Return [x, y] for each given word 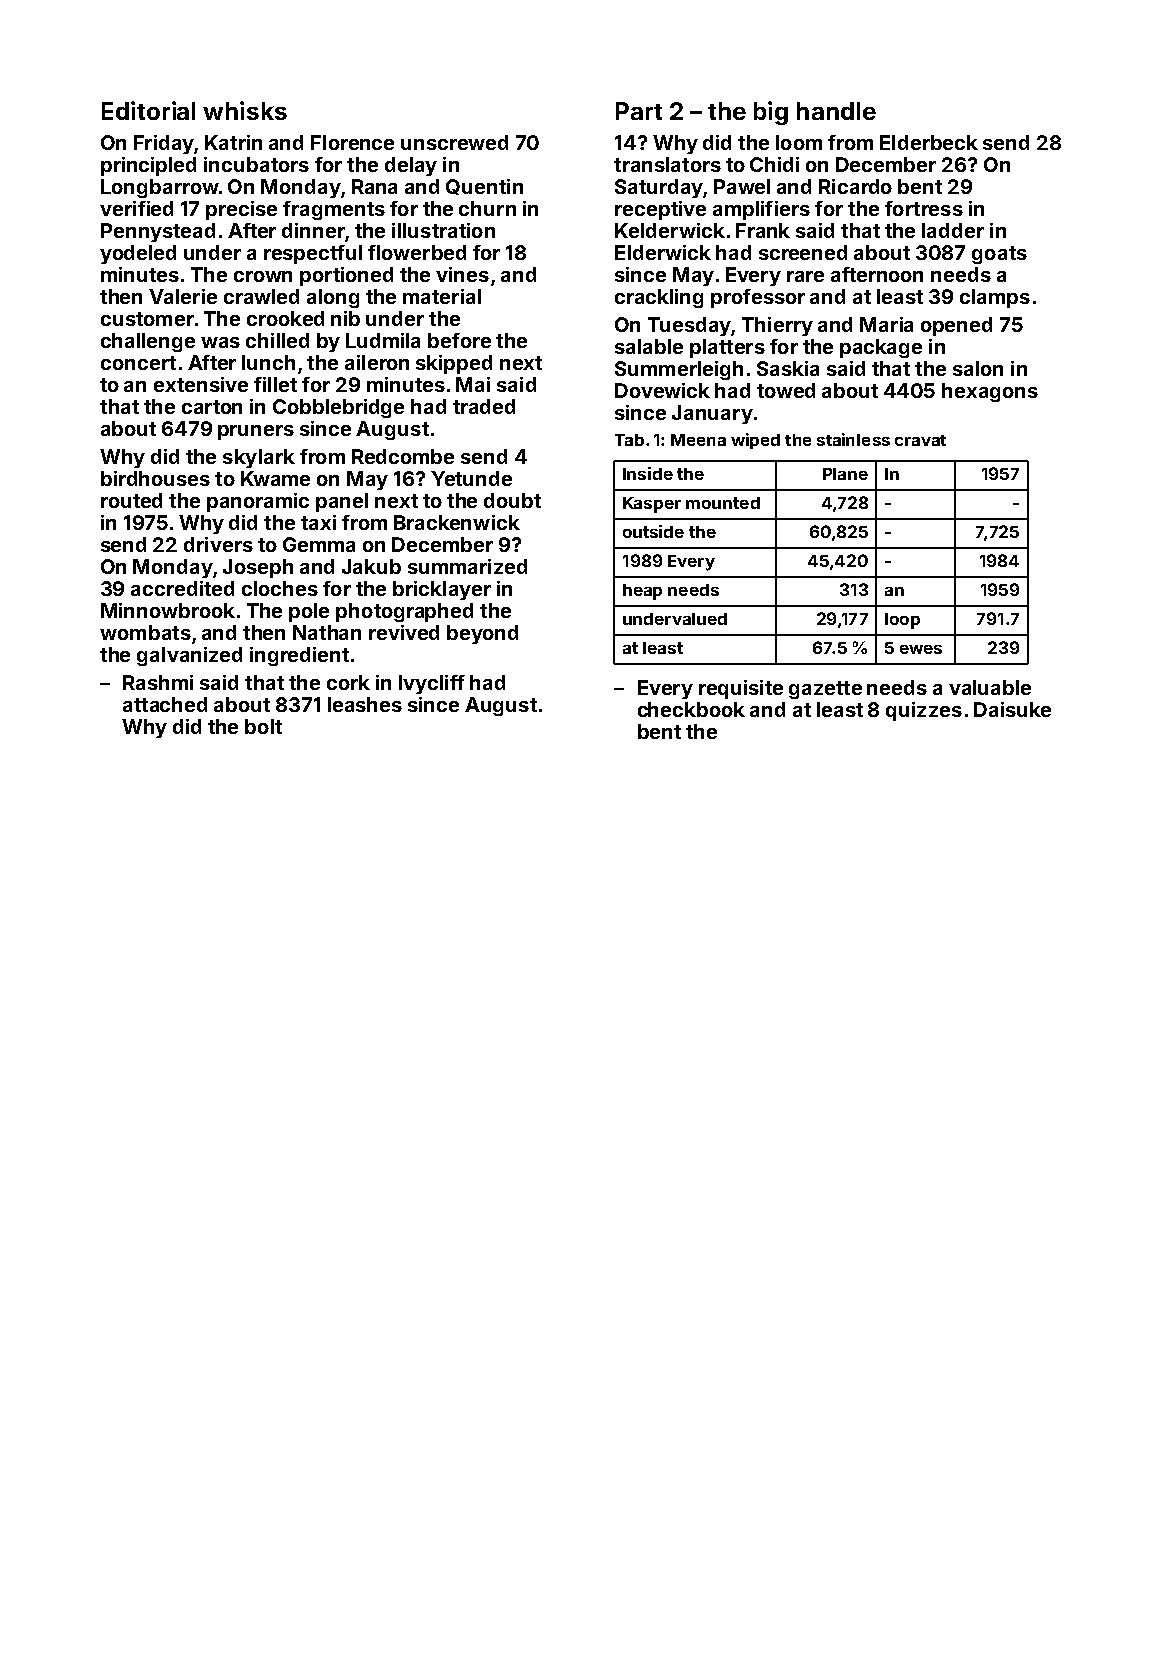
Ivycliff [432, 684]
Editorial [148, 110]
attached [165, 704]
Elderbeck [929, 142]
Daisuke [1012, 709]
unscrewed [454, 142]
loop [902, 621]
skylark [259, 458]
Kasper [652, 505]
